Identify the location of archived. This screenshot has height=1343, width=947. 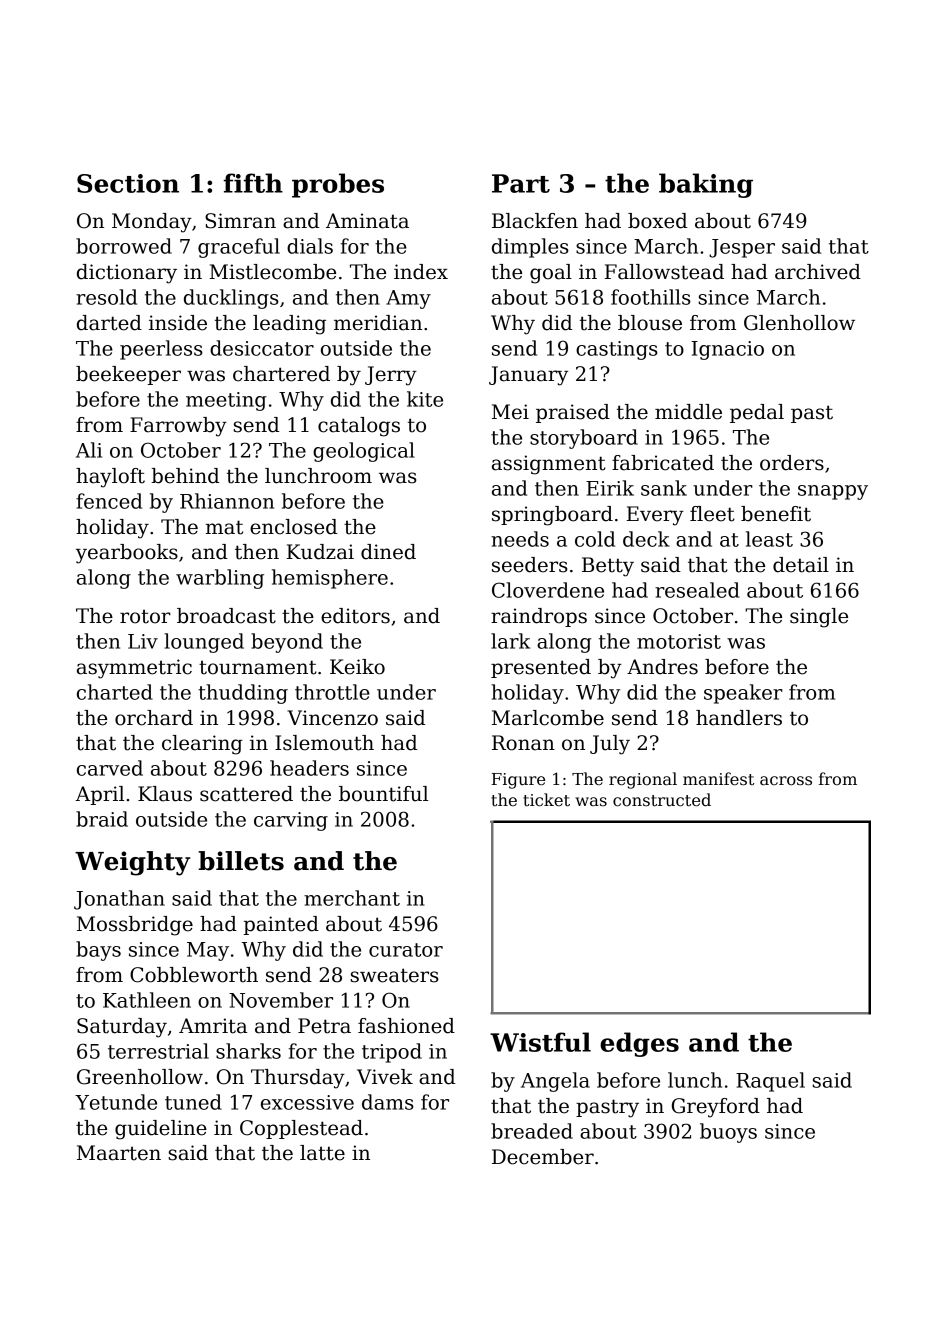
(818, 272).
